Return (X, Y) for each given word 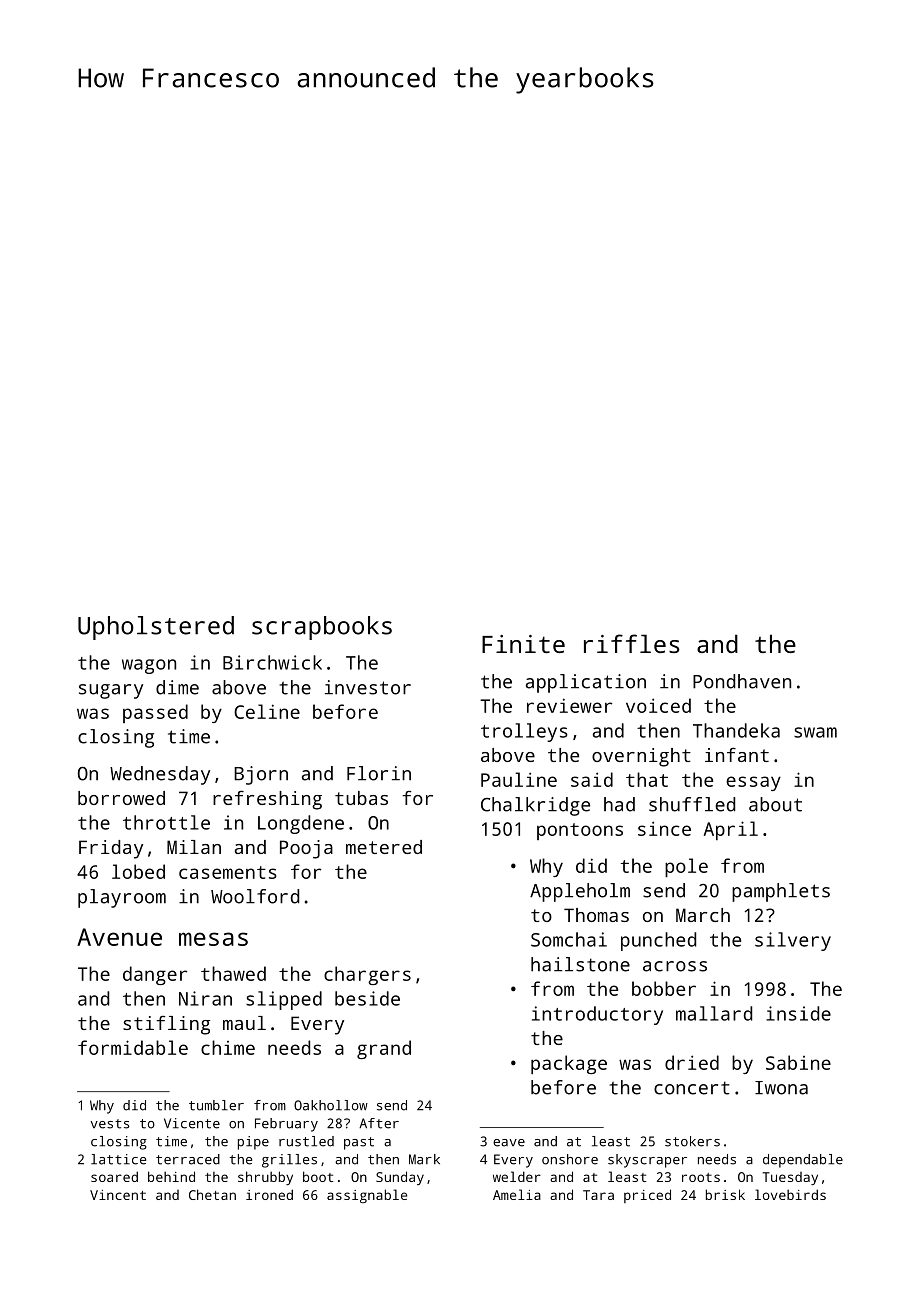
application (586, 683)
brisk (725, 1194)
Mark (424, 1159)
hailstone (580, 964)
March (703, 915)
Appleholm (580, 892)
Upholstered (156, 628)
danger (155, 975)
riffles (632, 643)
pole (686, 867)
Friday (111, 849)
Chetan (212, 1194)
